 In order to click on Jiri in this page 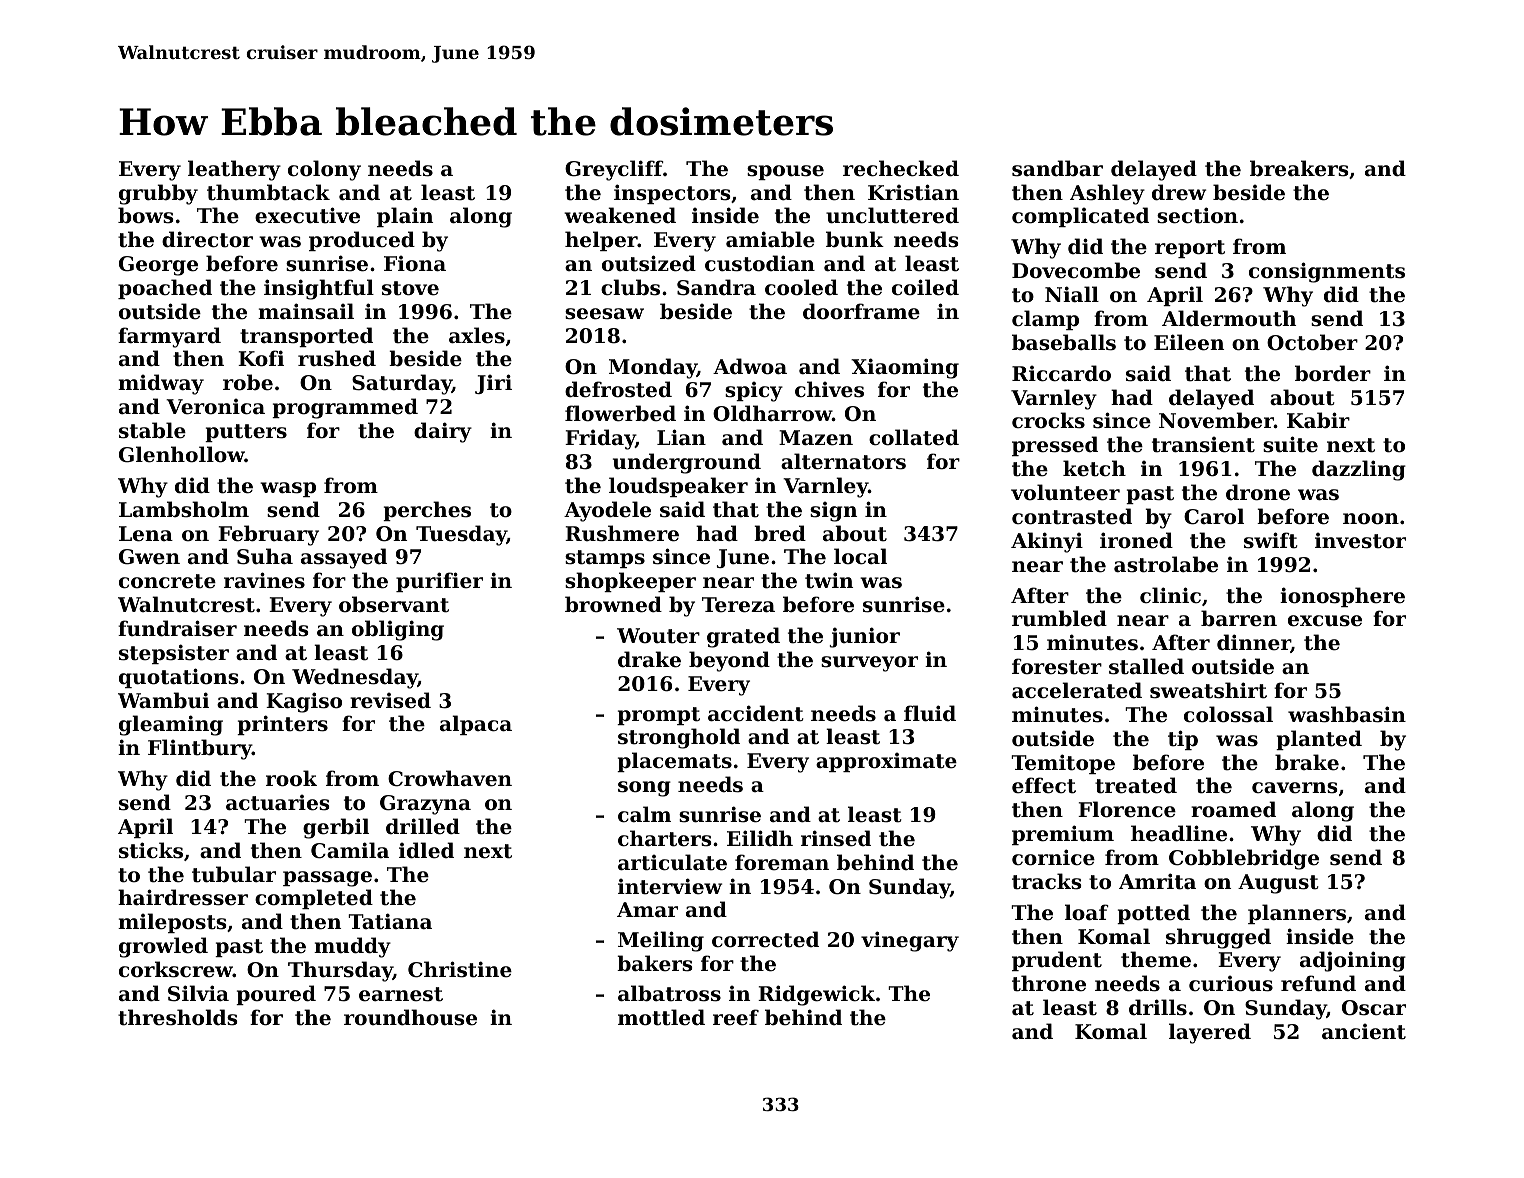, I will do `click(493, 384)`.
